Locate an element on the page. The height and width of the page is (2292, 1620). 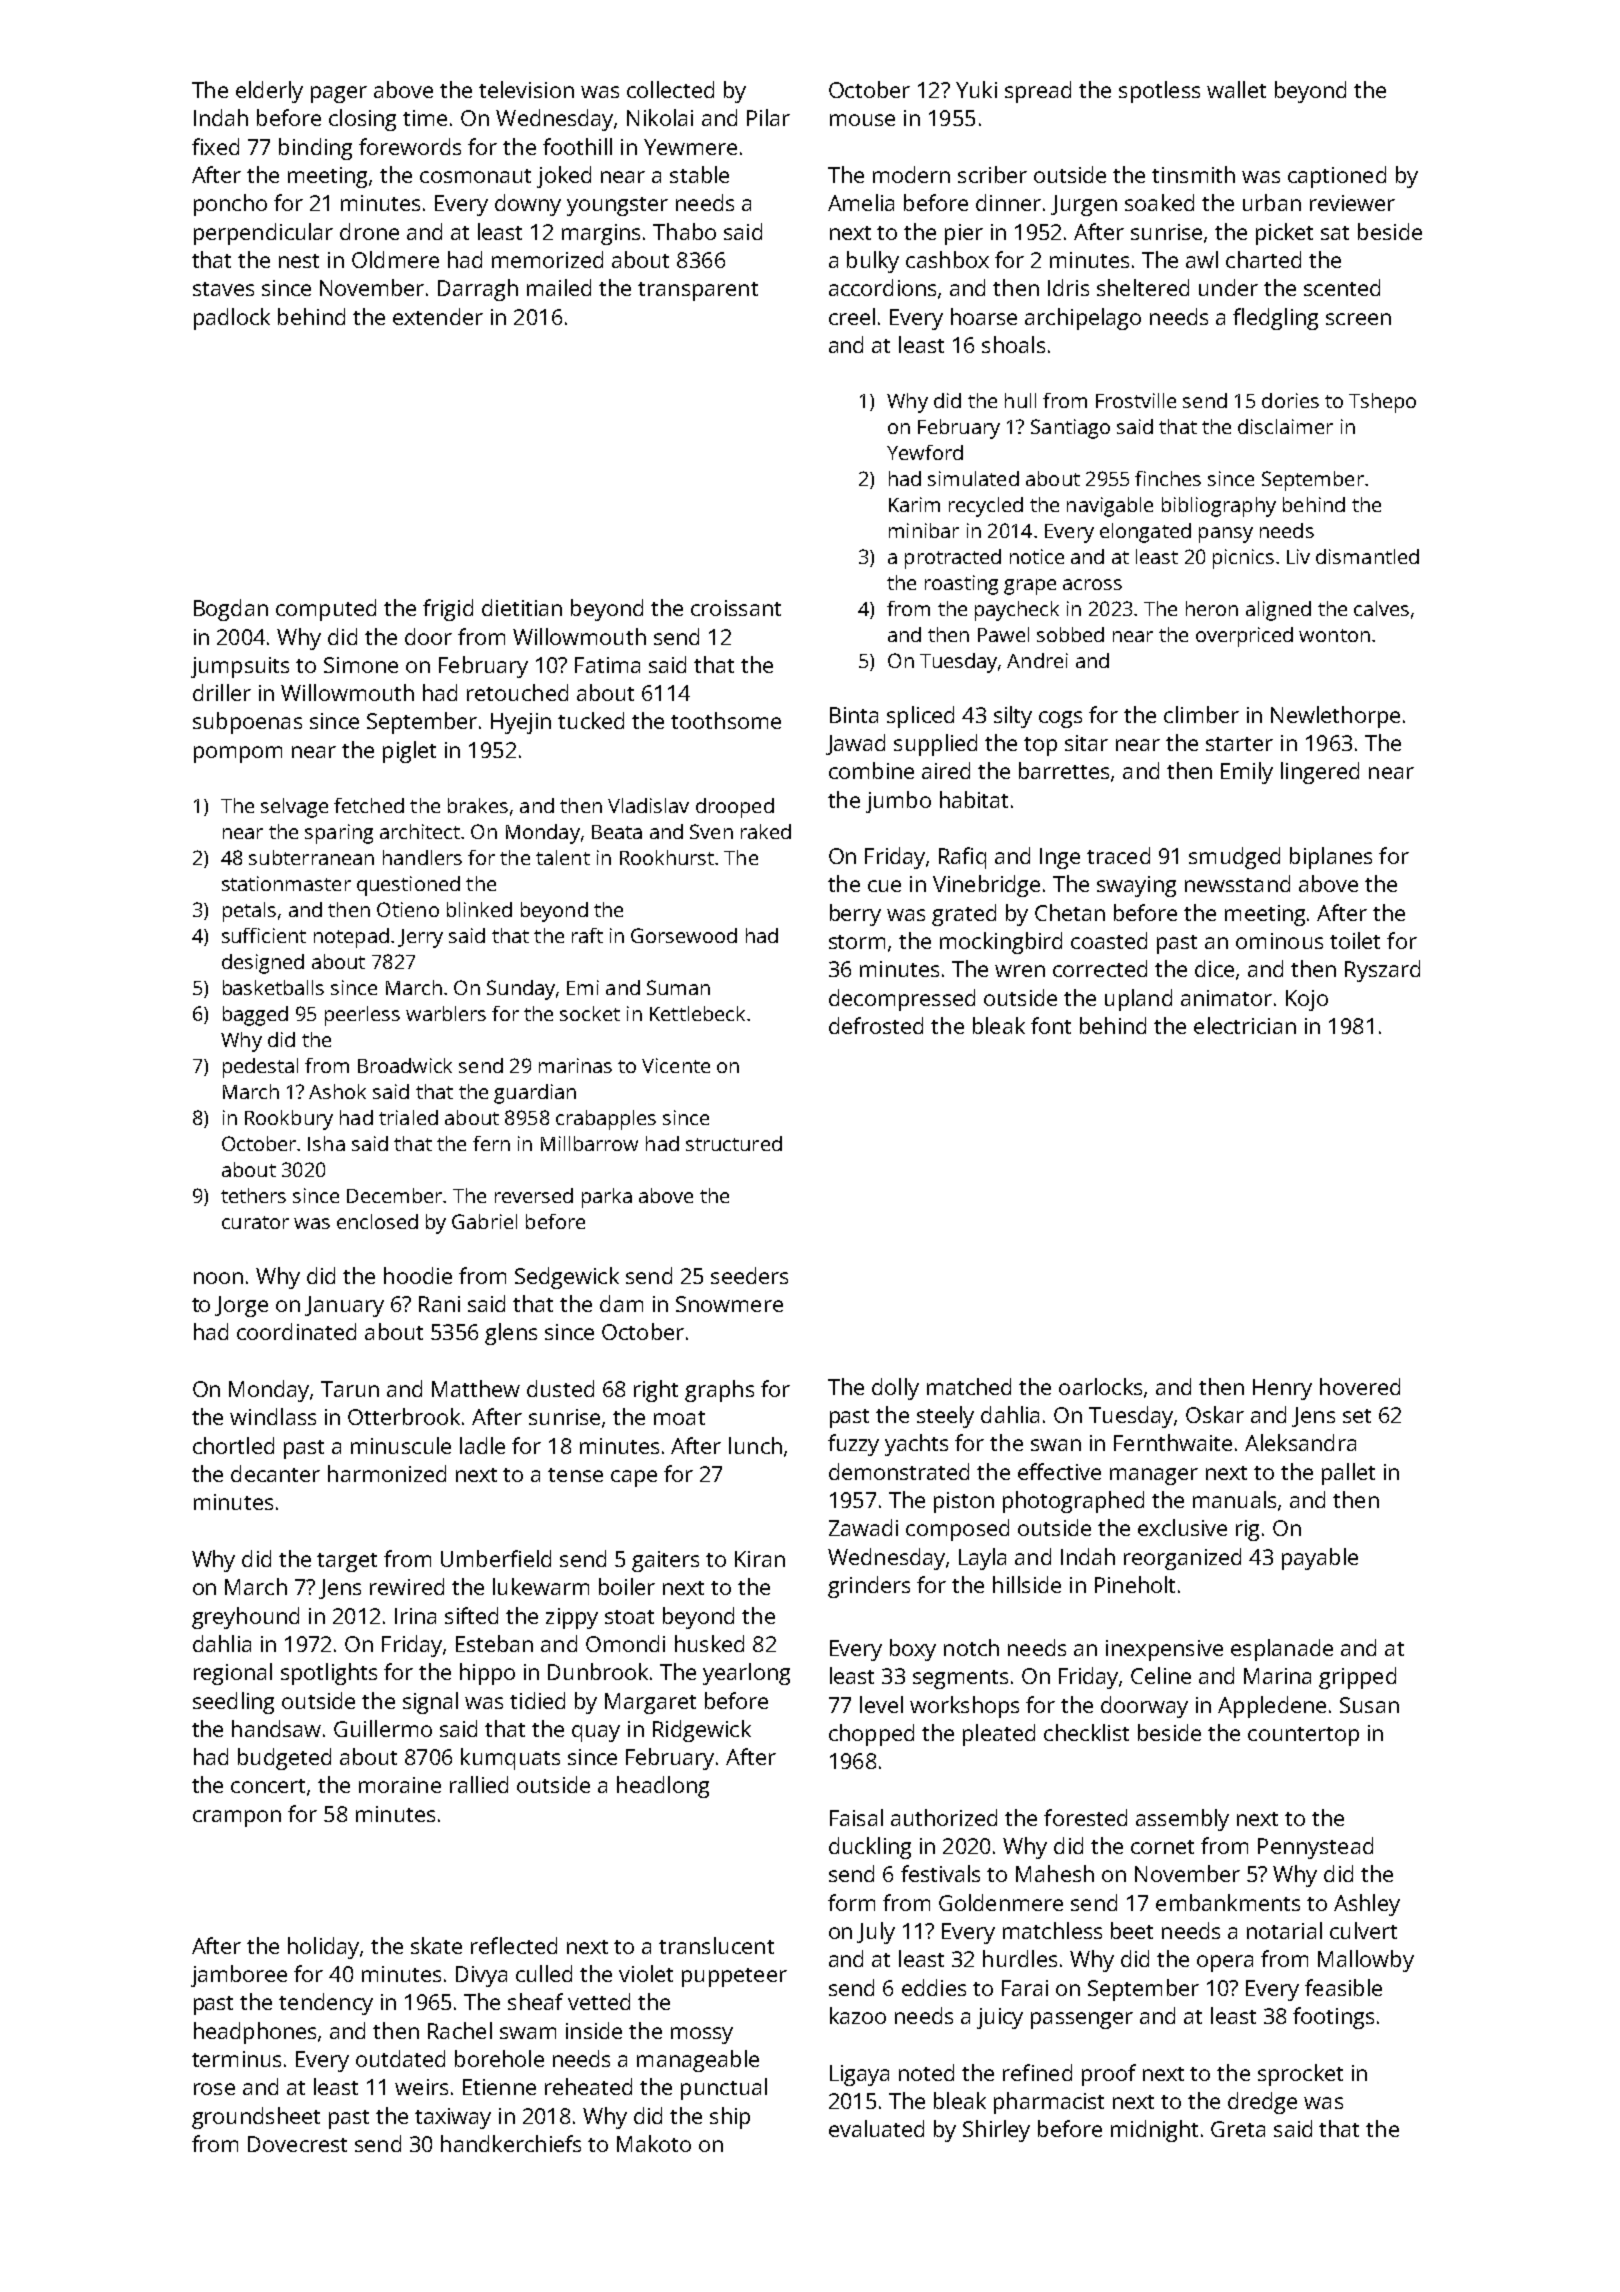
fuzzy is located at coordinates (853, 1445).
